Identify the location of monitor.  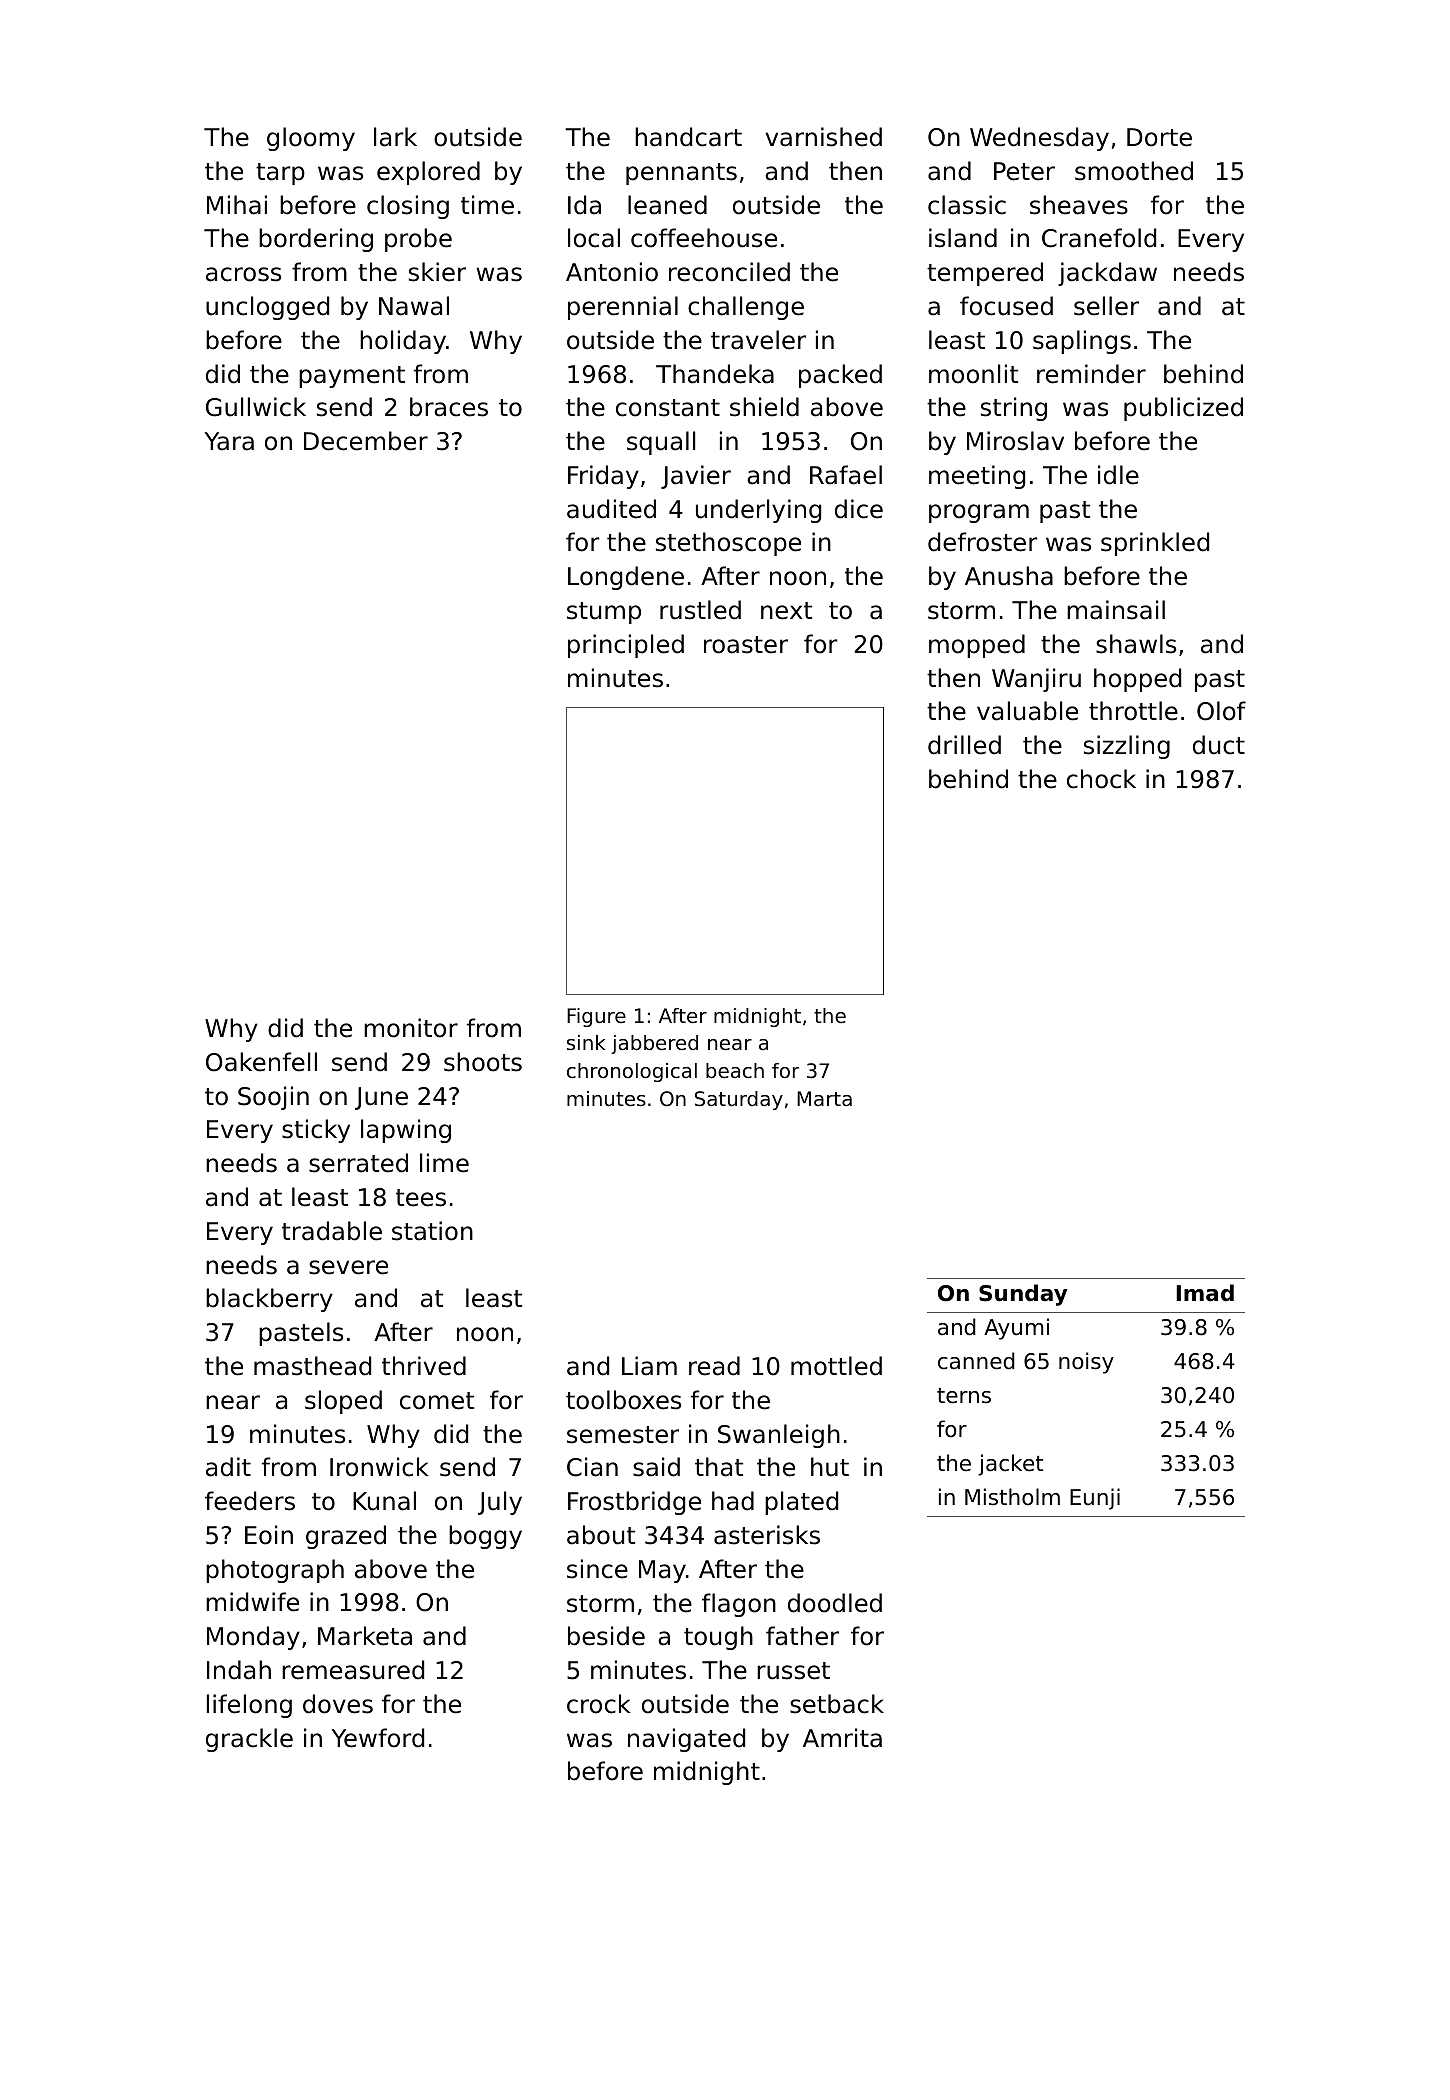
(411, 1028).
